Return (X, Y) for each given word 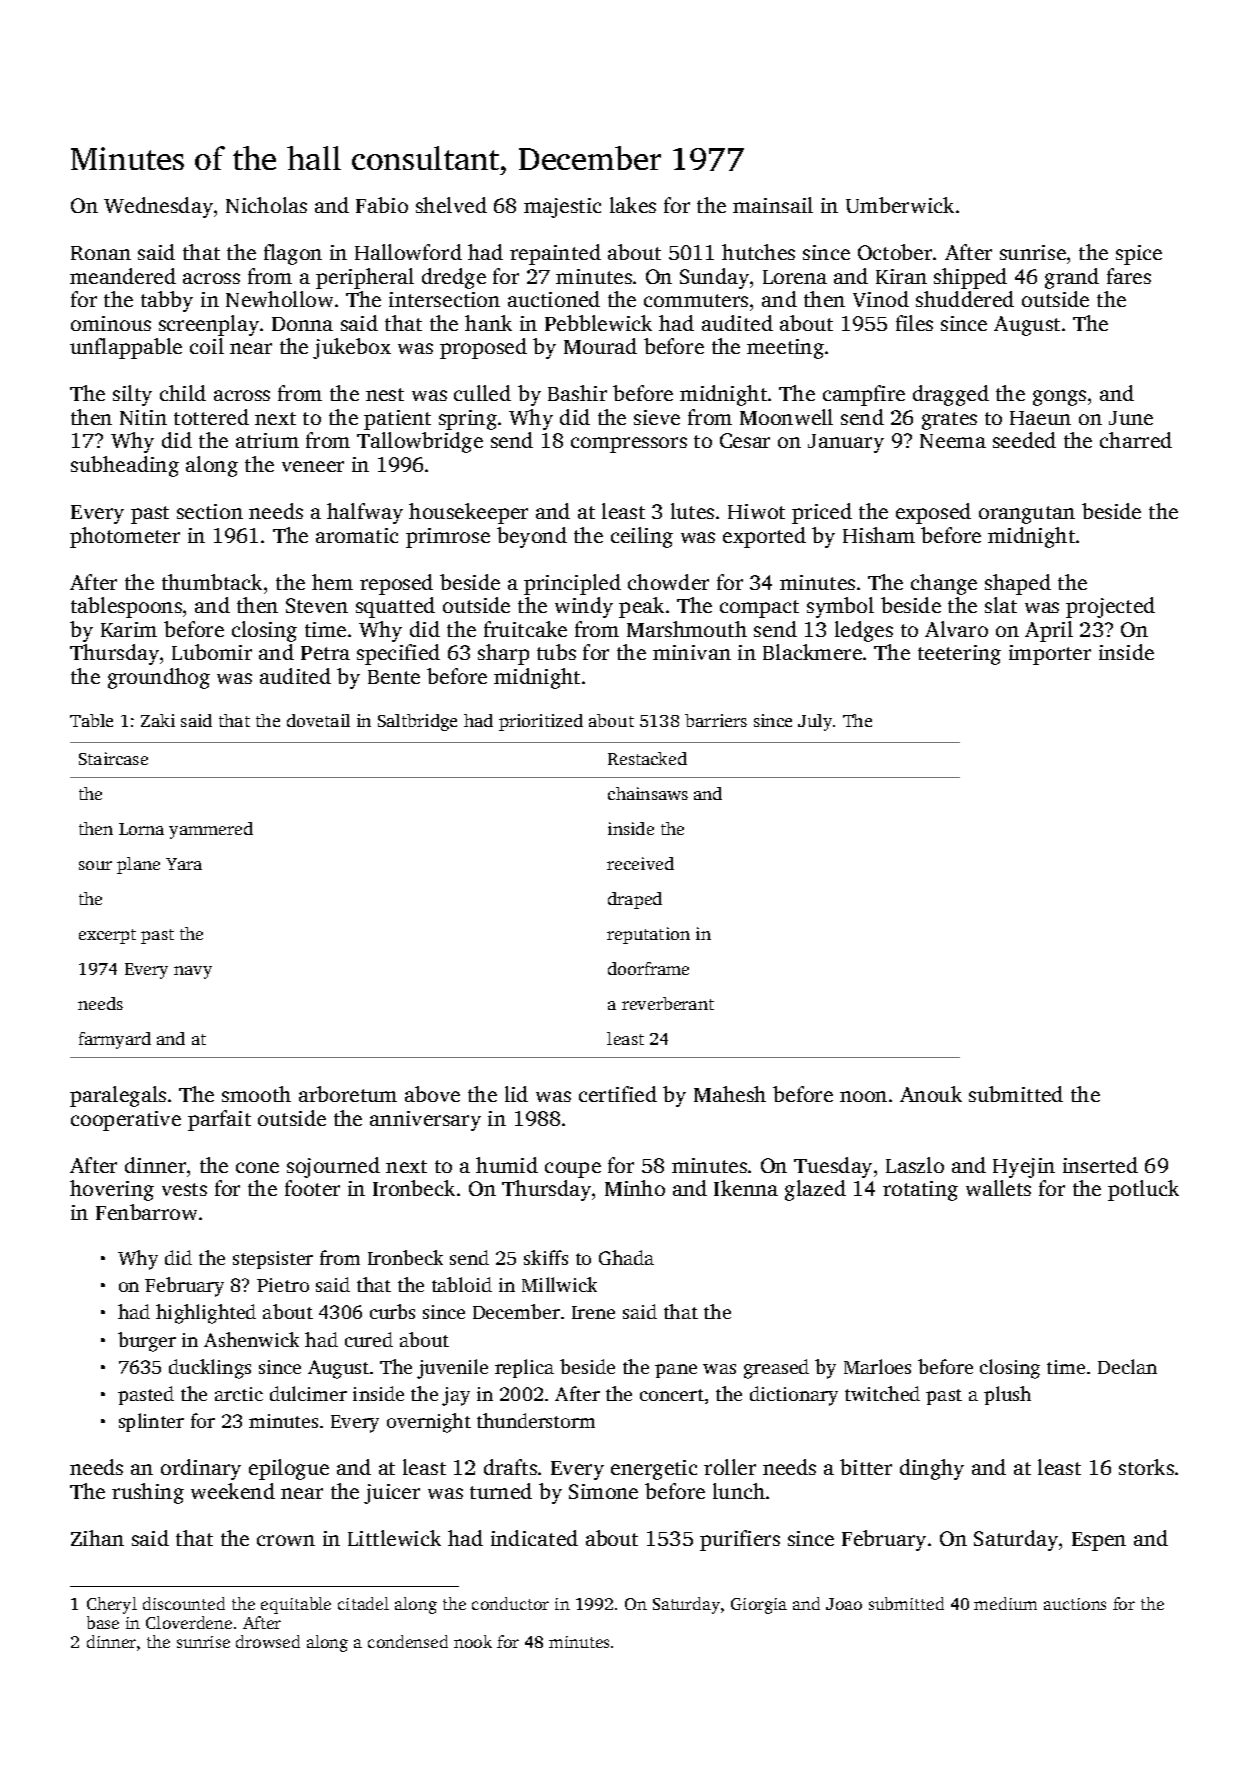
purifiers (740, 1540)
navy (193, 972)
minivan (692, 652)
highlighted (206, 1314)
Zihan (97, 1538)
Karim (129, 629)
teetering (959, 655)
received (640, 863)
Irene (593, 1312)
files (914, 323)
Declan (1127, 1366)
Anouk (931, 1094)
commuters (696, 300)
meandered (123, 276)
